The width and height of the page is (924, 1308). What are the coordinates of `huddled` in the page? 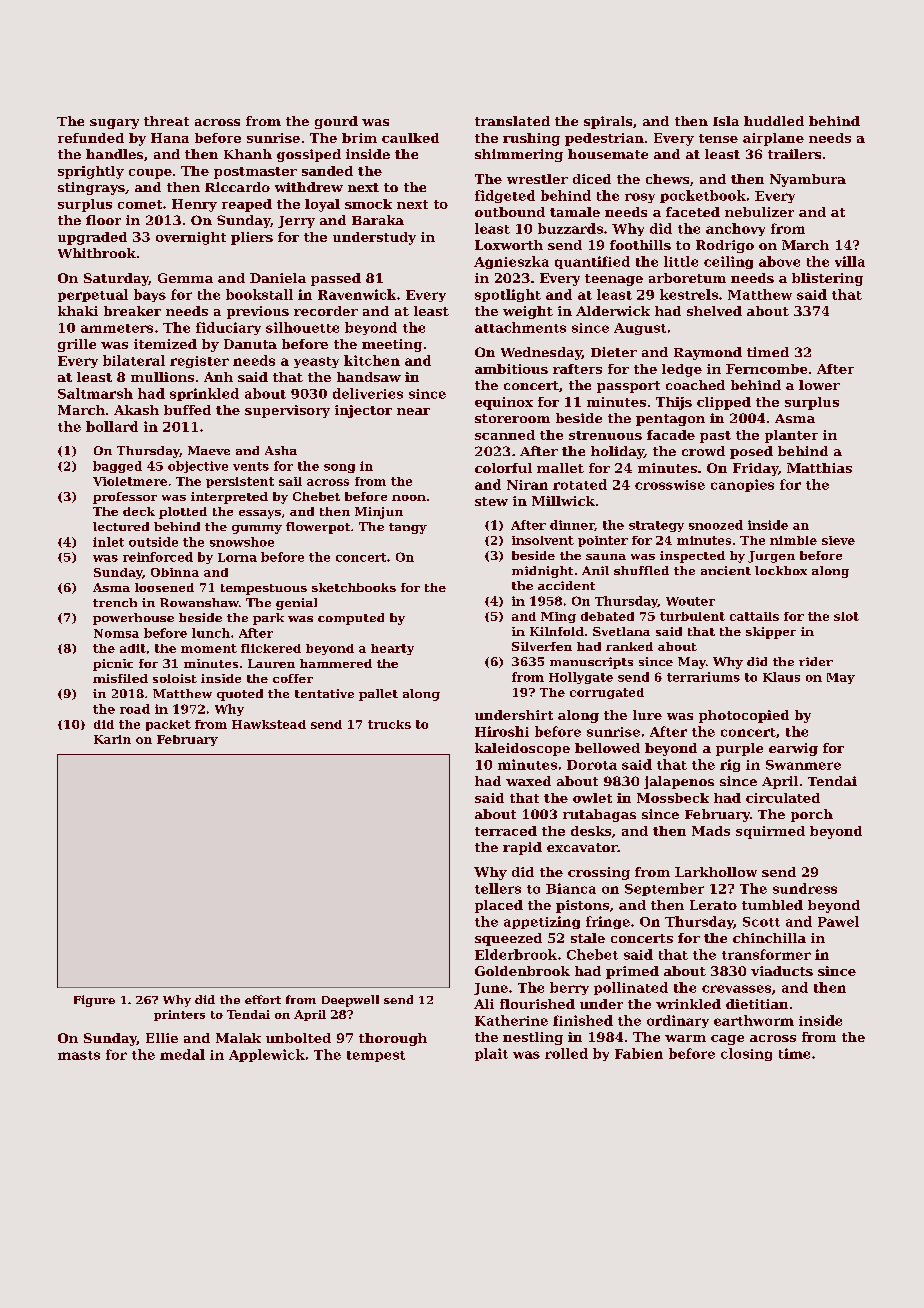 It's located at (774, 121).
